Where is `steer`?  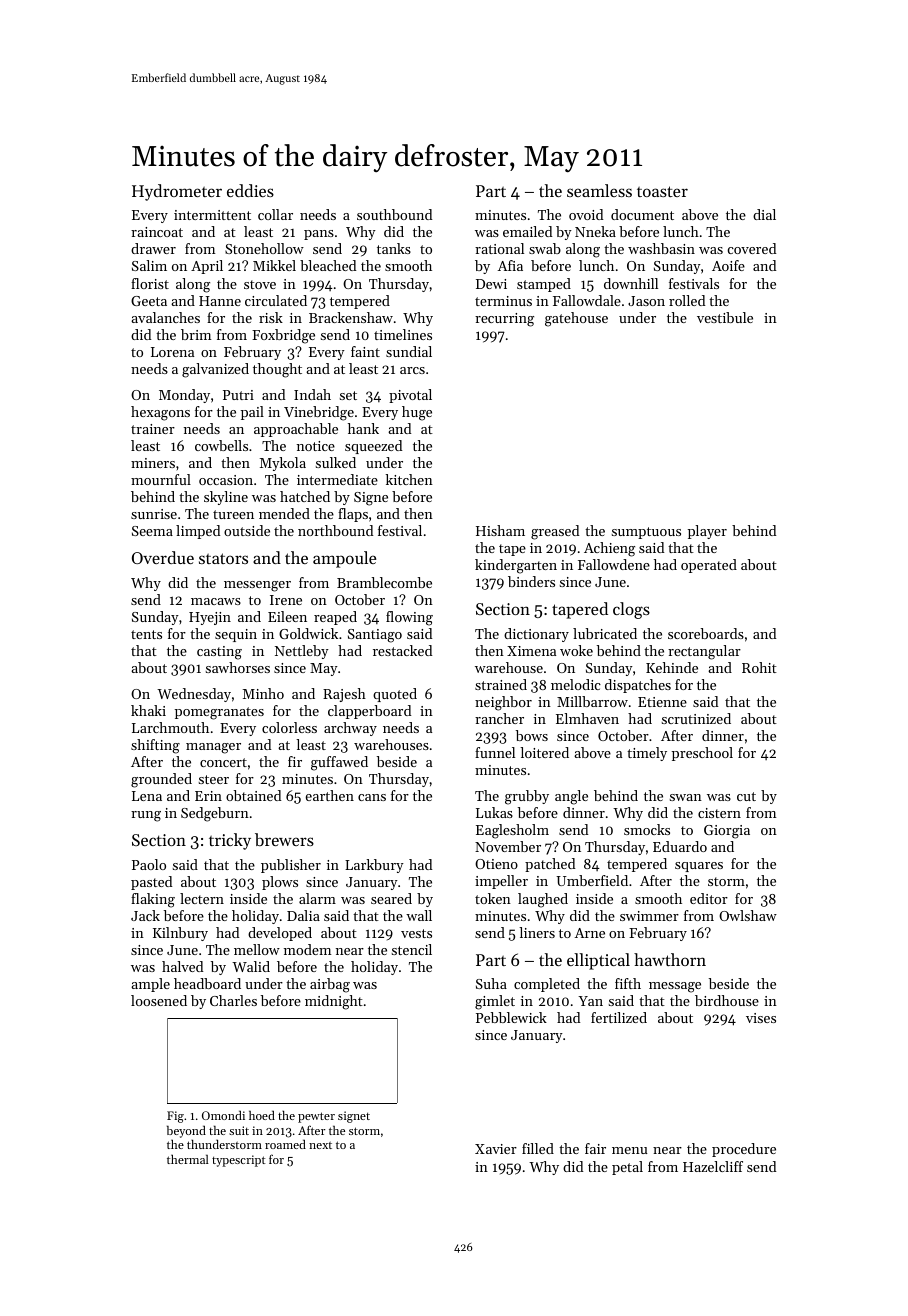
steer is located at coordinates (214, 779).
